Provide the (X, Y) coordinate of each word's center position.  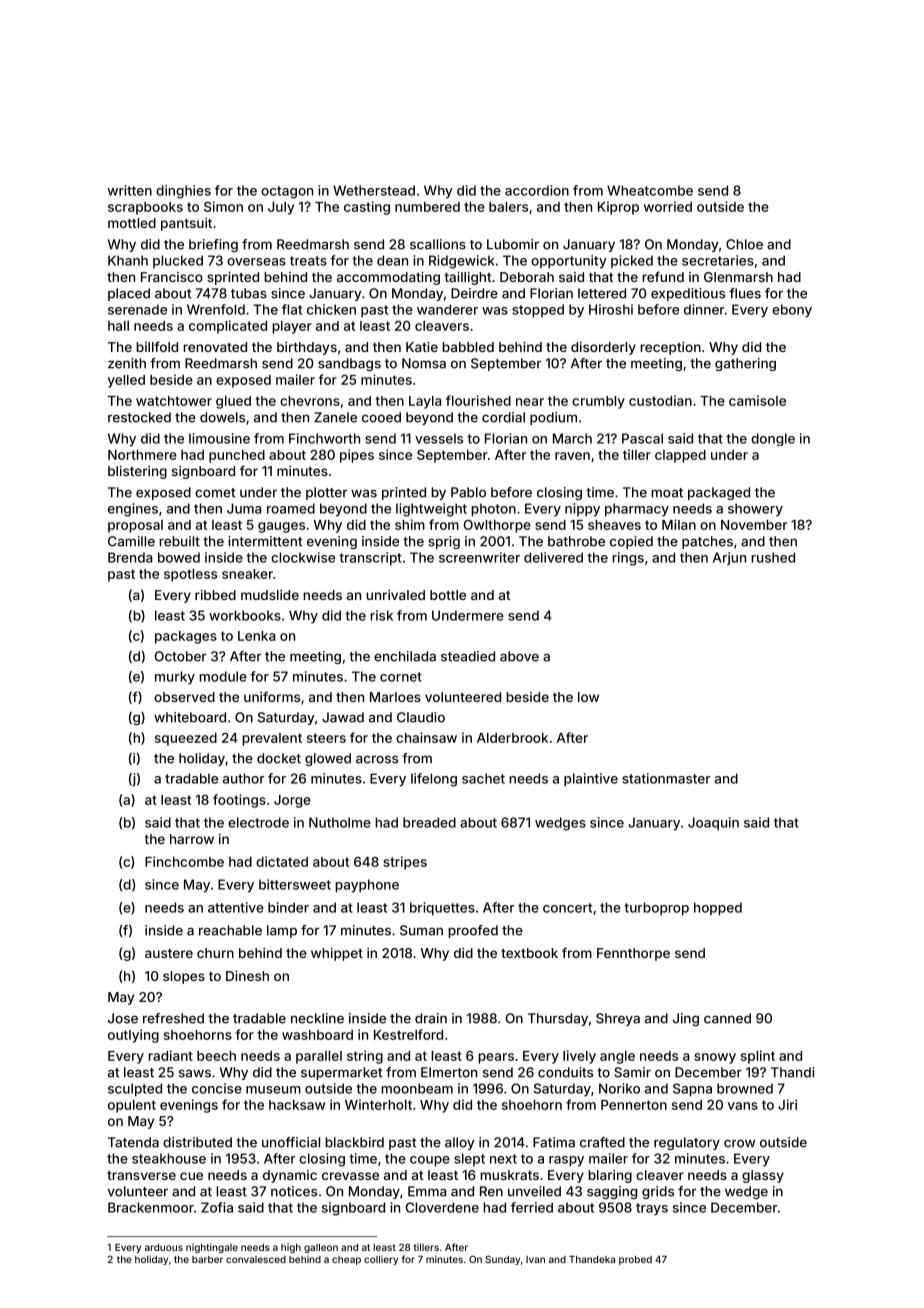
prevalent (272, 739)
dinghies (183, 192)
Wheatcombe (650, 190)
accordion (537, 190)
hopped (718, 909)
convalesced (256, 1259)
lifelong (434, 780)
